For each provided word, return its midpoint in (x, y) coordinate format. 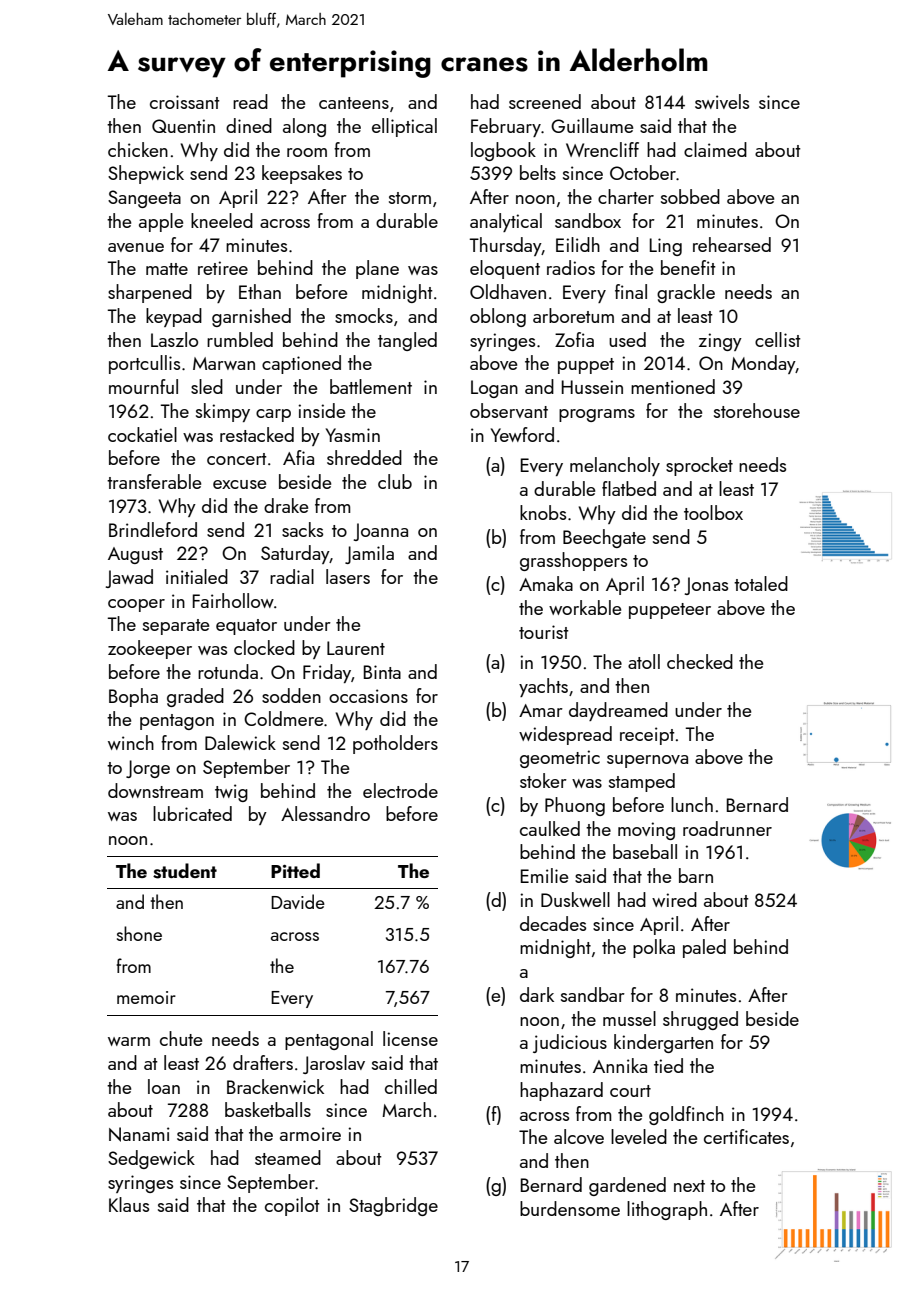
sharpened (150, 293)
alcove (579, 1136)
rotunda (228, 671)
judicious (570, 1043)
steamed (288, 1157)
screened (545, 101)
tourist (544, 632)
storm (410, 198)
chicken (138, 149)
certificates (746, 1136)
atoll (644, 661)
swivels (722, 101)
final (631, 291)
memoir (146, 997)
